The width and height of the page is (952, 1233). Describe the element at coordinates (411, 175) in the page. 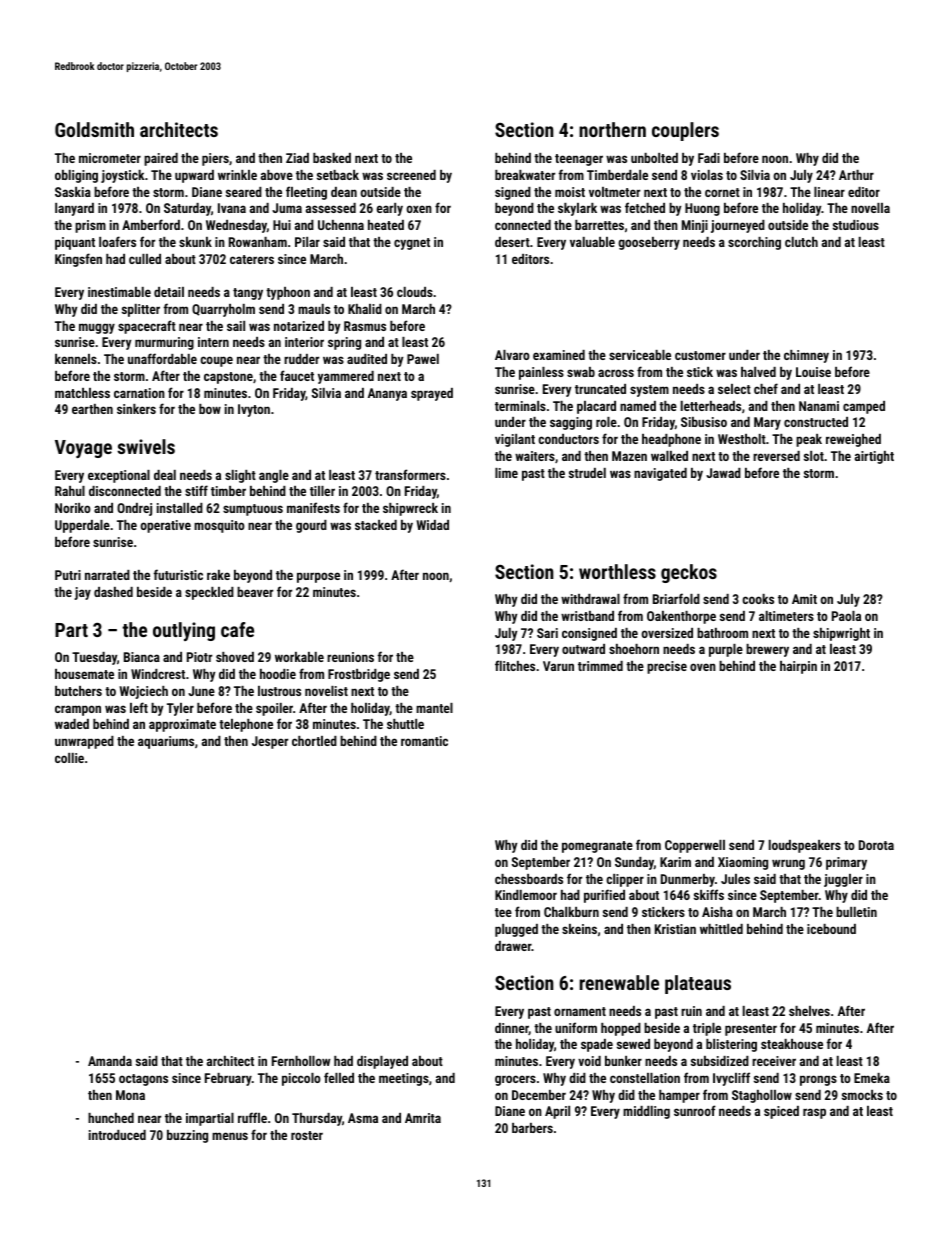

I see `screened` at that location.
